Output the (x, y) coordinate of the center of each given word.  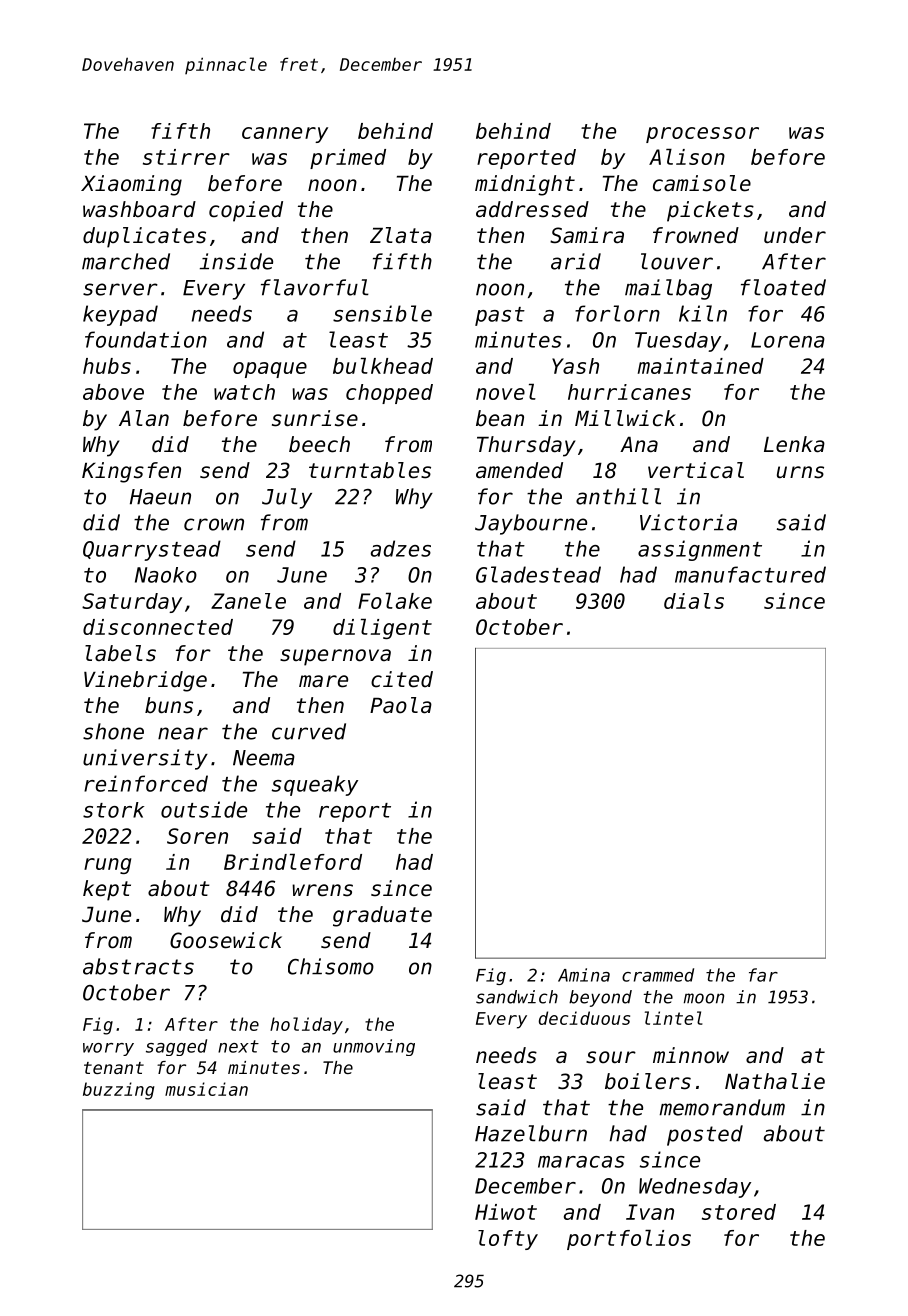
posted (705, 1135)
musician (206, 1089)
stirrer (186, 157)
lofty (508, 1240)
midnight (525, 185)
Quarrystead (152, 550)
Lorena (788, 340)
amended (519, 470)
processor (702, 135)
